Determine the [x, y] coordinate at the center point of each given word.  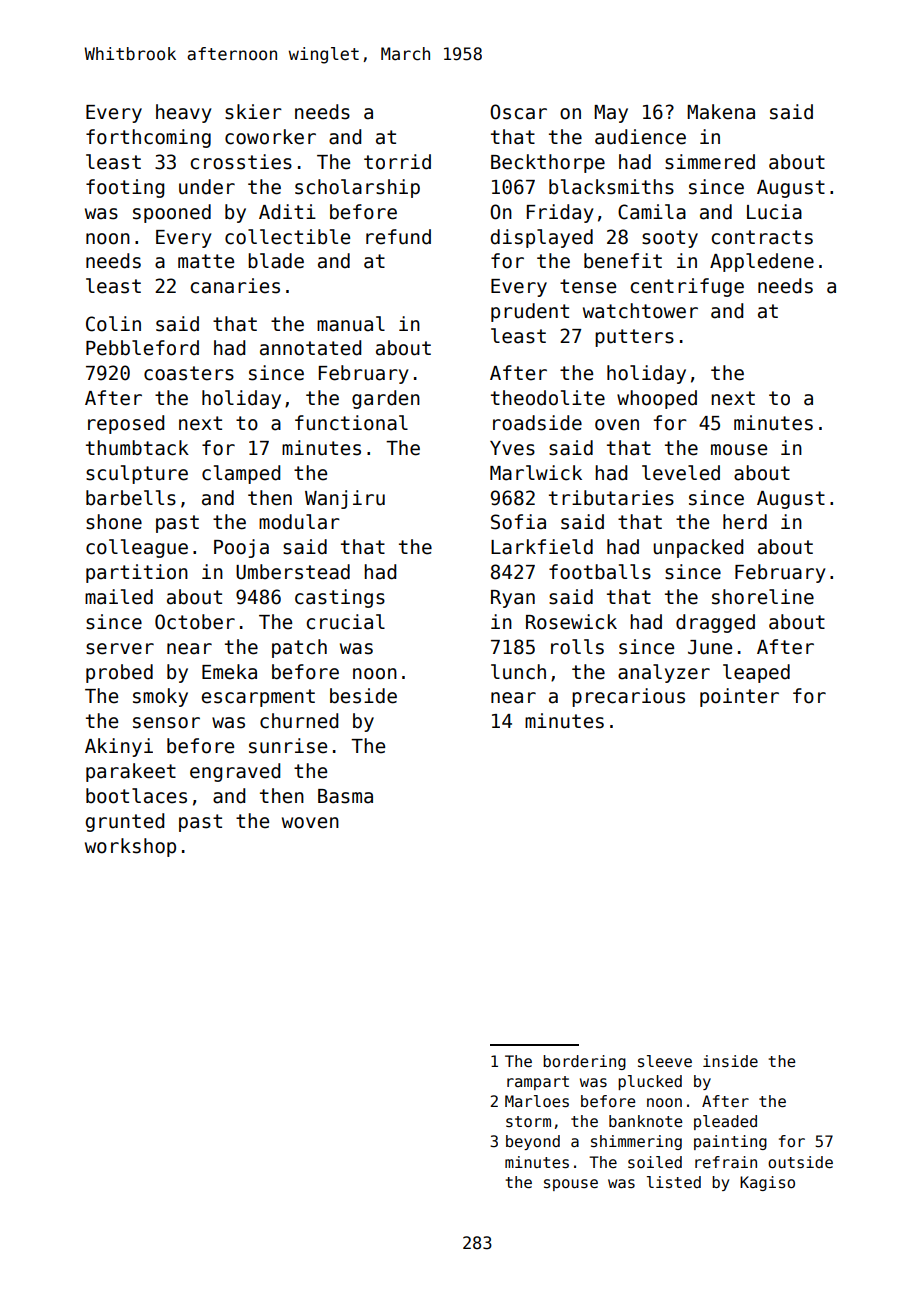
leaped [756, 673]
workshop [130, 847]
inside [730, 1061]
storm [528, 1121]
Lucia [774, 212]
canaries [235, 286]
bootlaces [136, 796]
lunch [518, 672]
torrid [397, 162]
